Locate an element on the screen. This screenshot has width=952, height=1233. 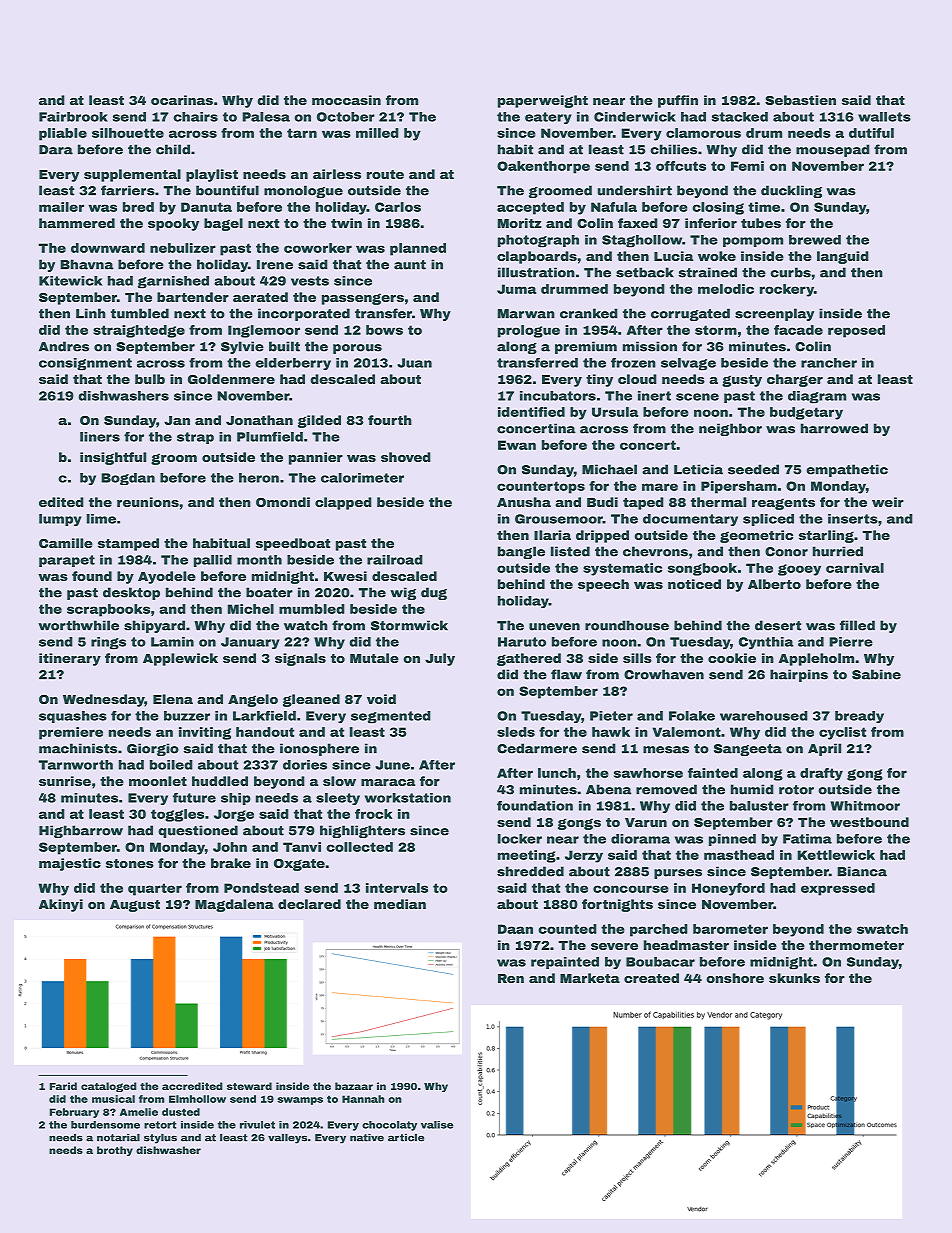
shoved is located at coordinates (406, 457).
